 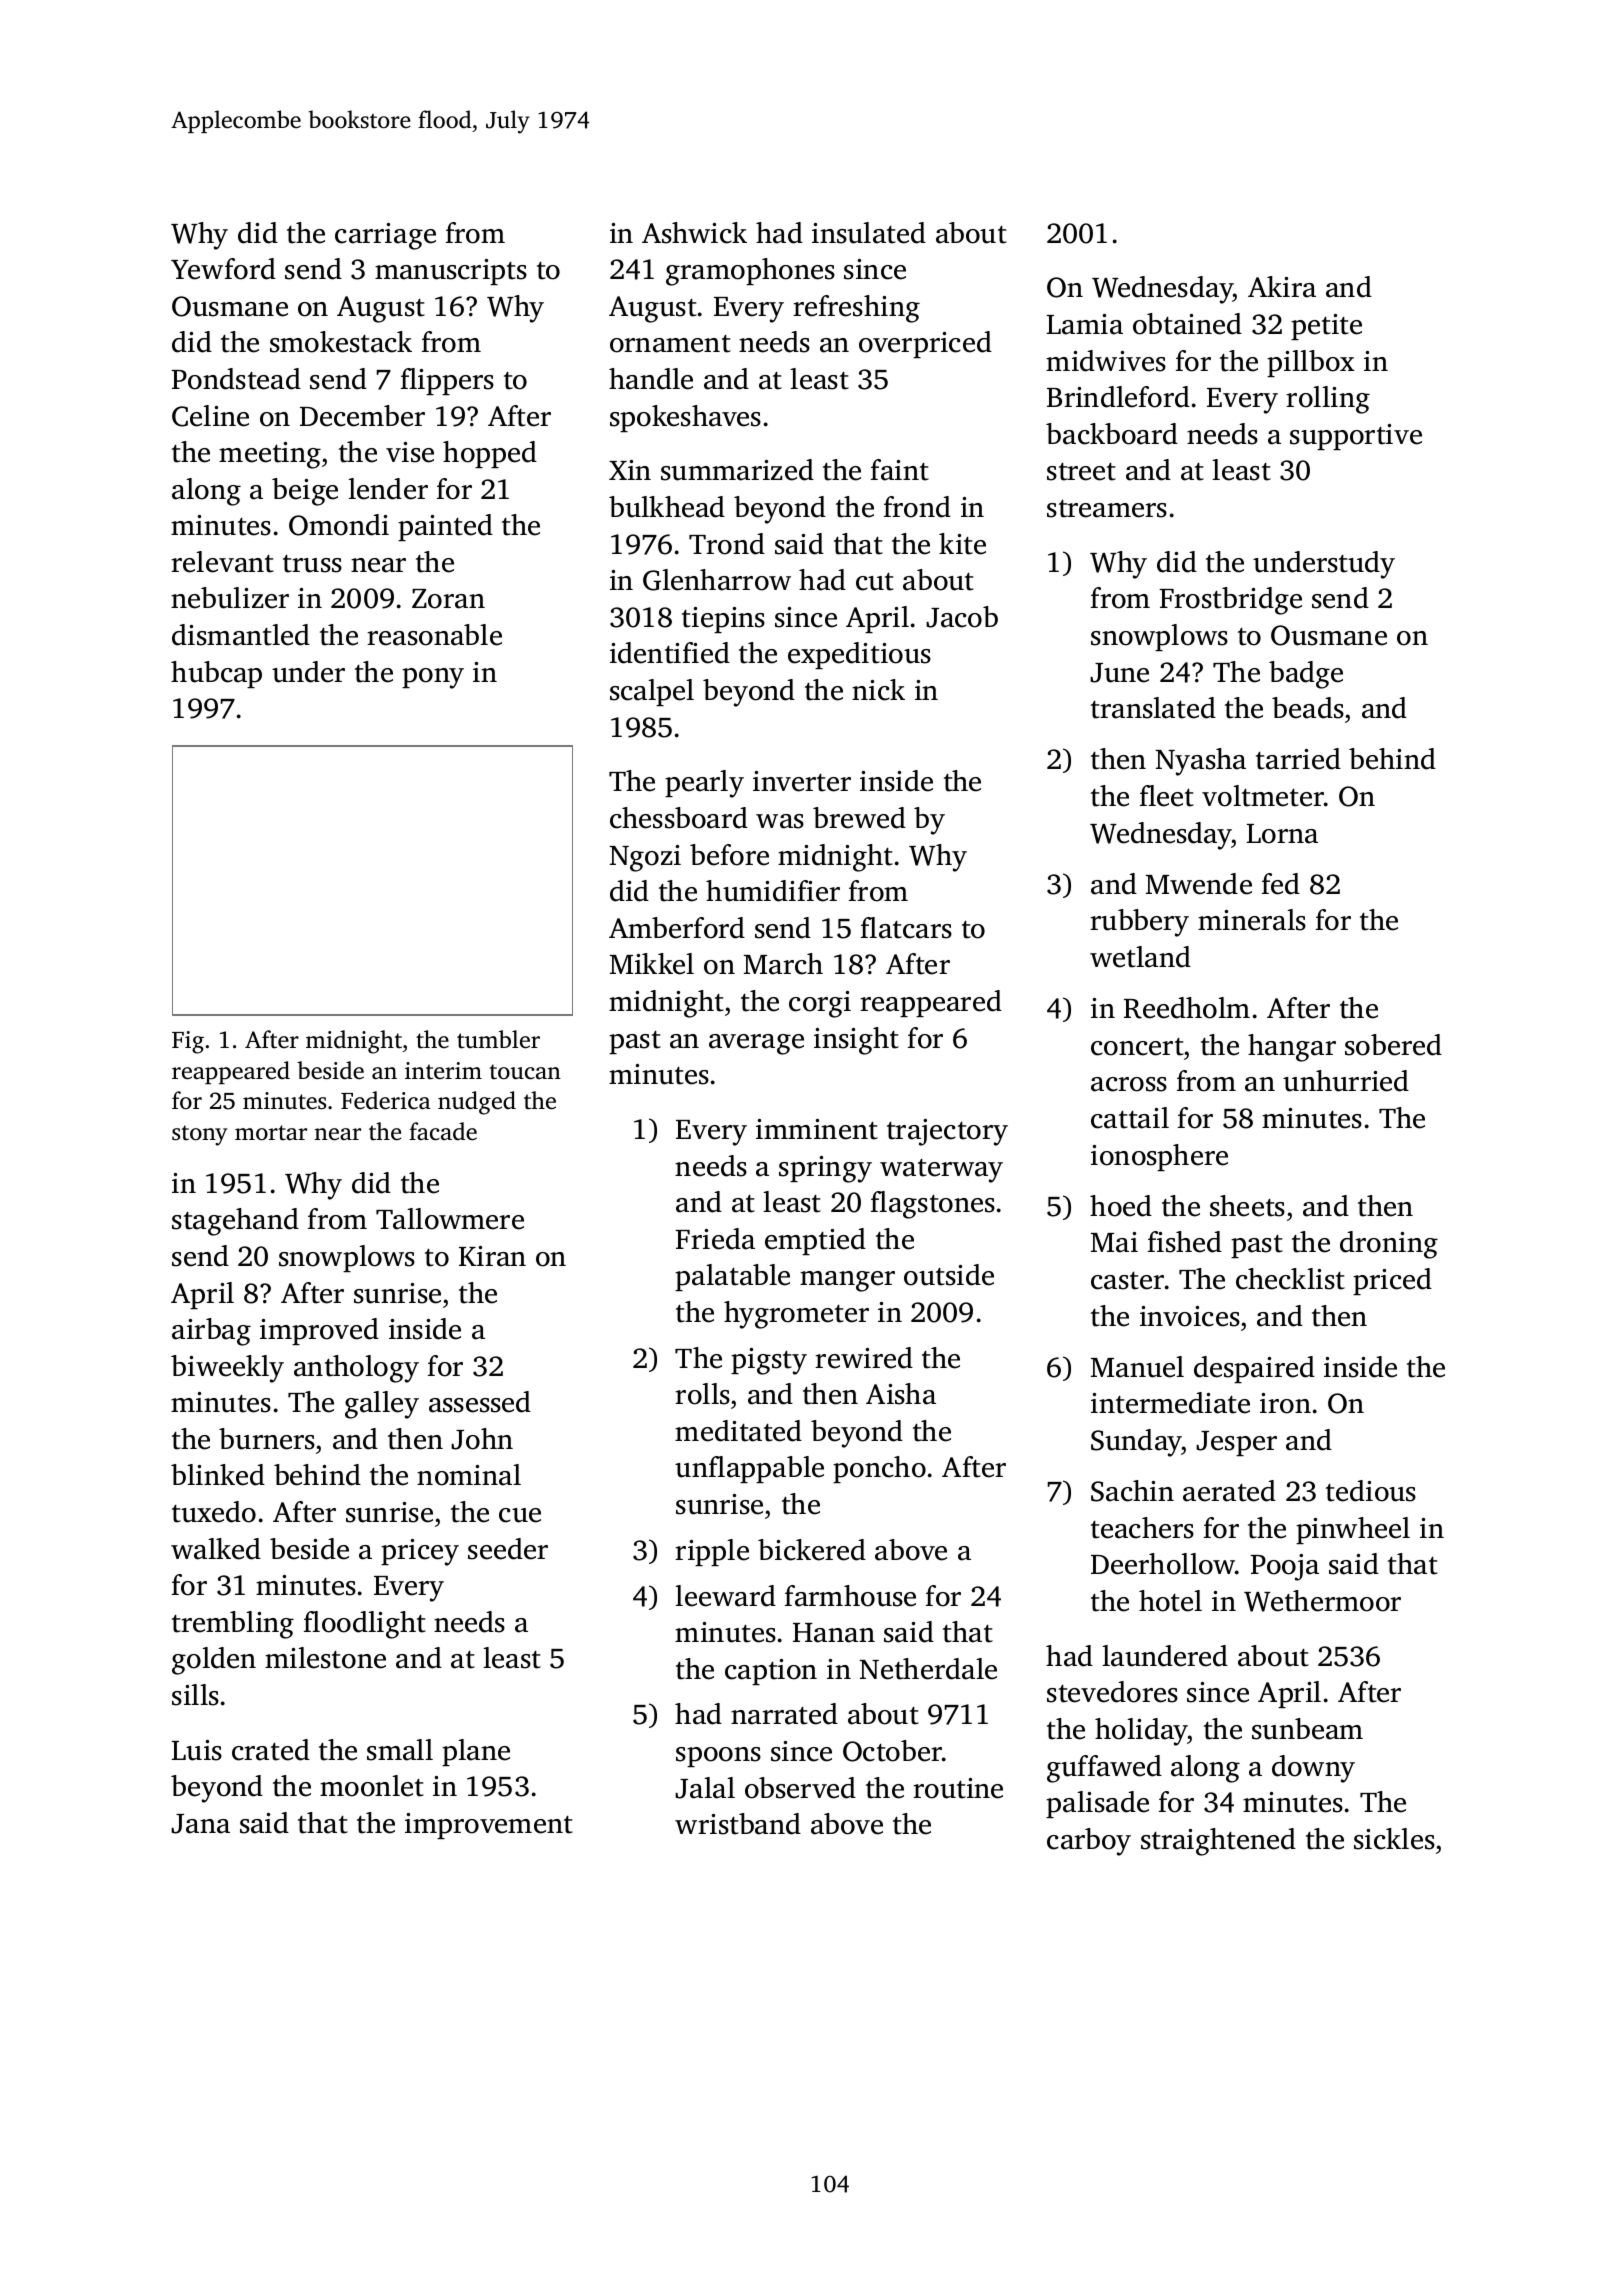 What do you see at coordinates (906, 928) in the document?
I see `flatcars` at bounding box center [906, 928].
